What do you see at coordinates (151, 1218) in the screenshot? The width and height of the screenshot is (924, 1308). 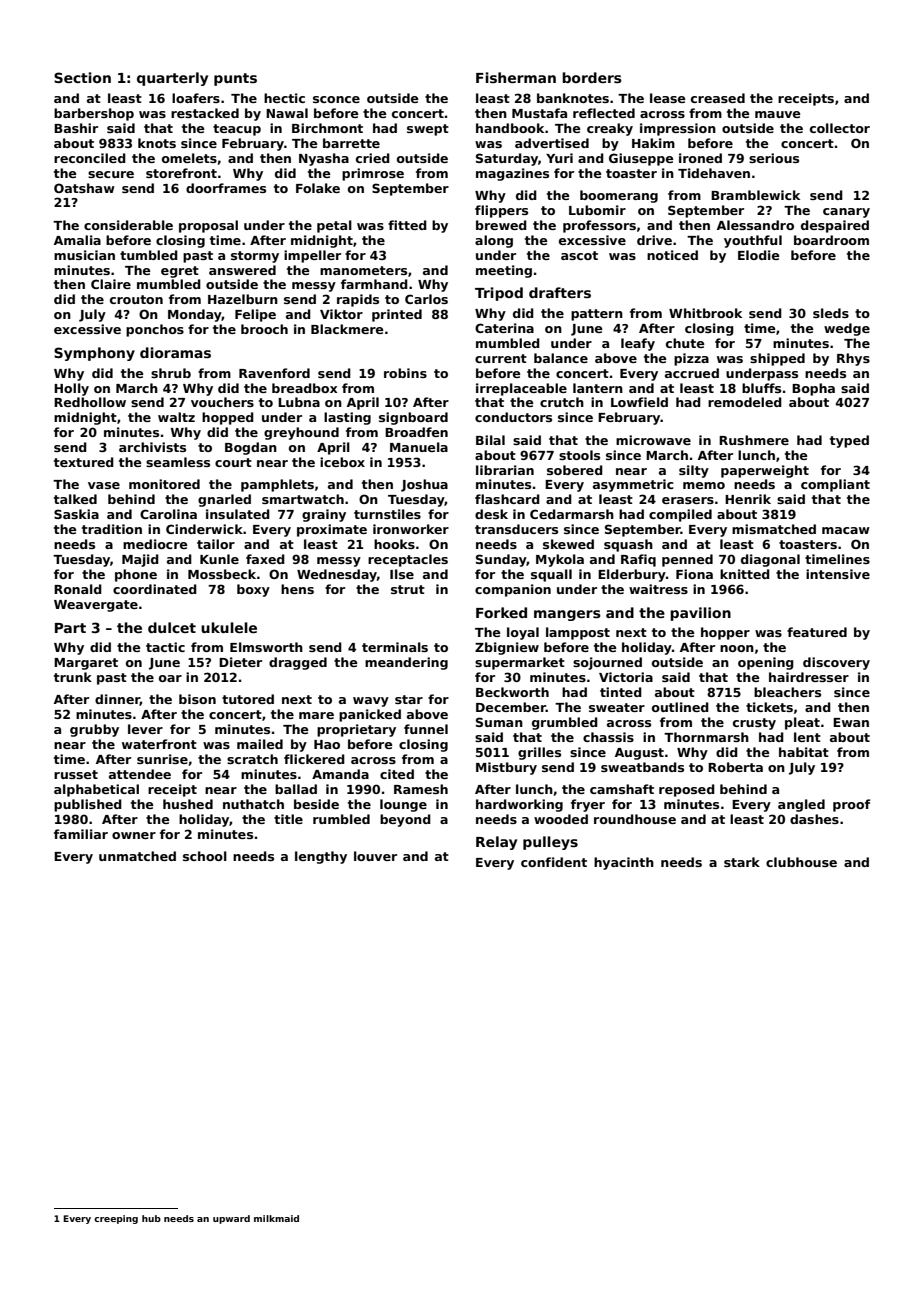 I see `hub` at bounding box center [151, 1218].
